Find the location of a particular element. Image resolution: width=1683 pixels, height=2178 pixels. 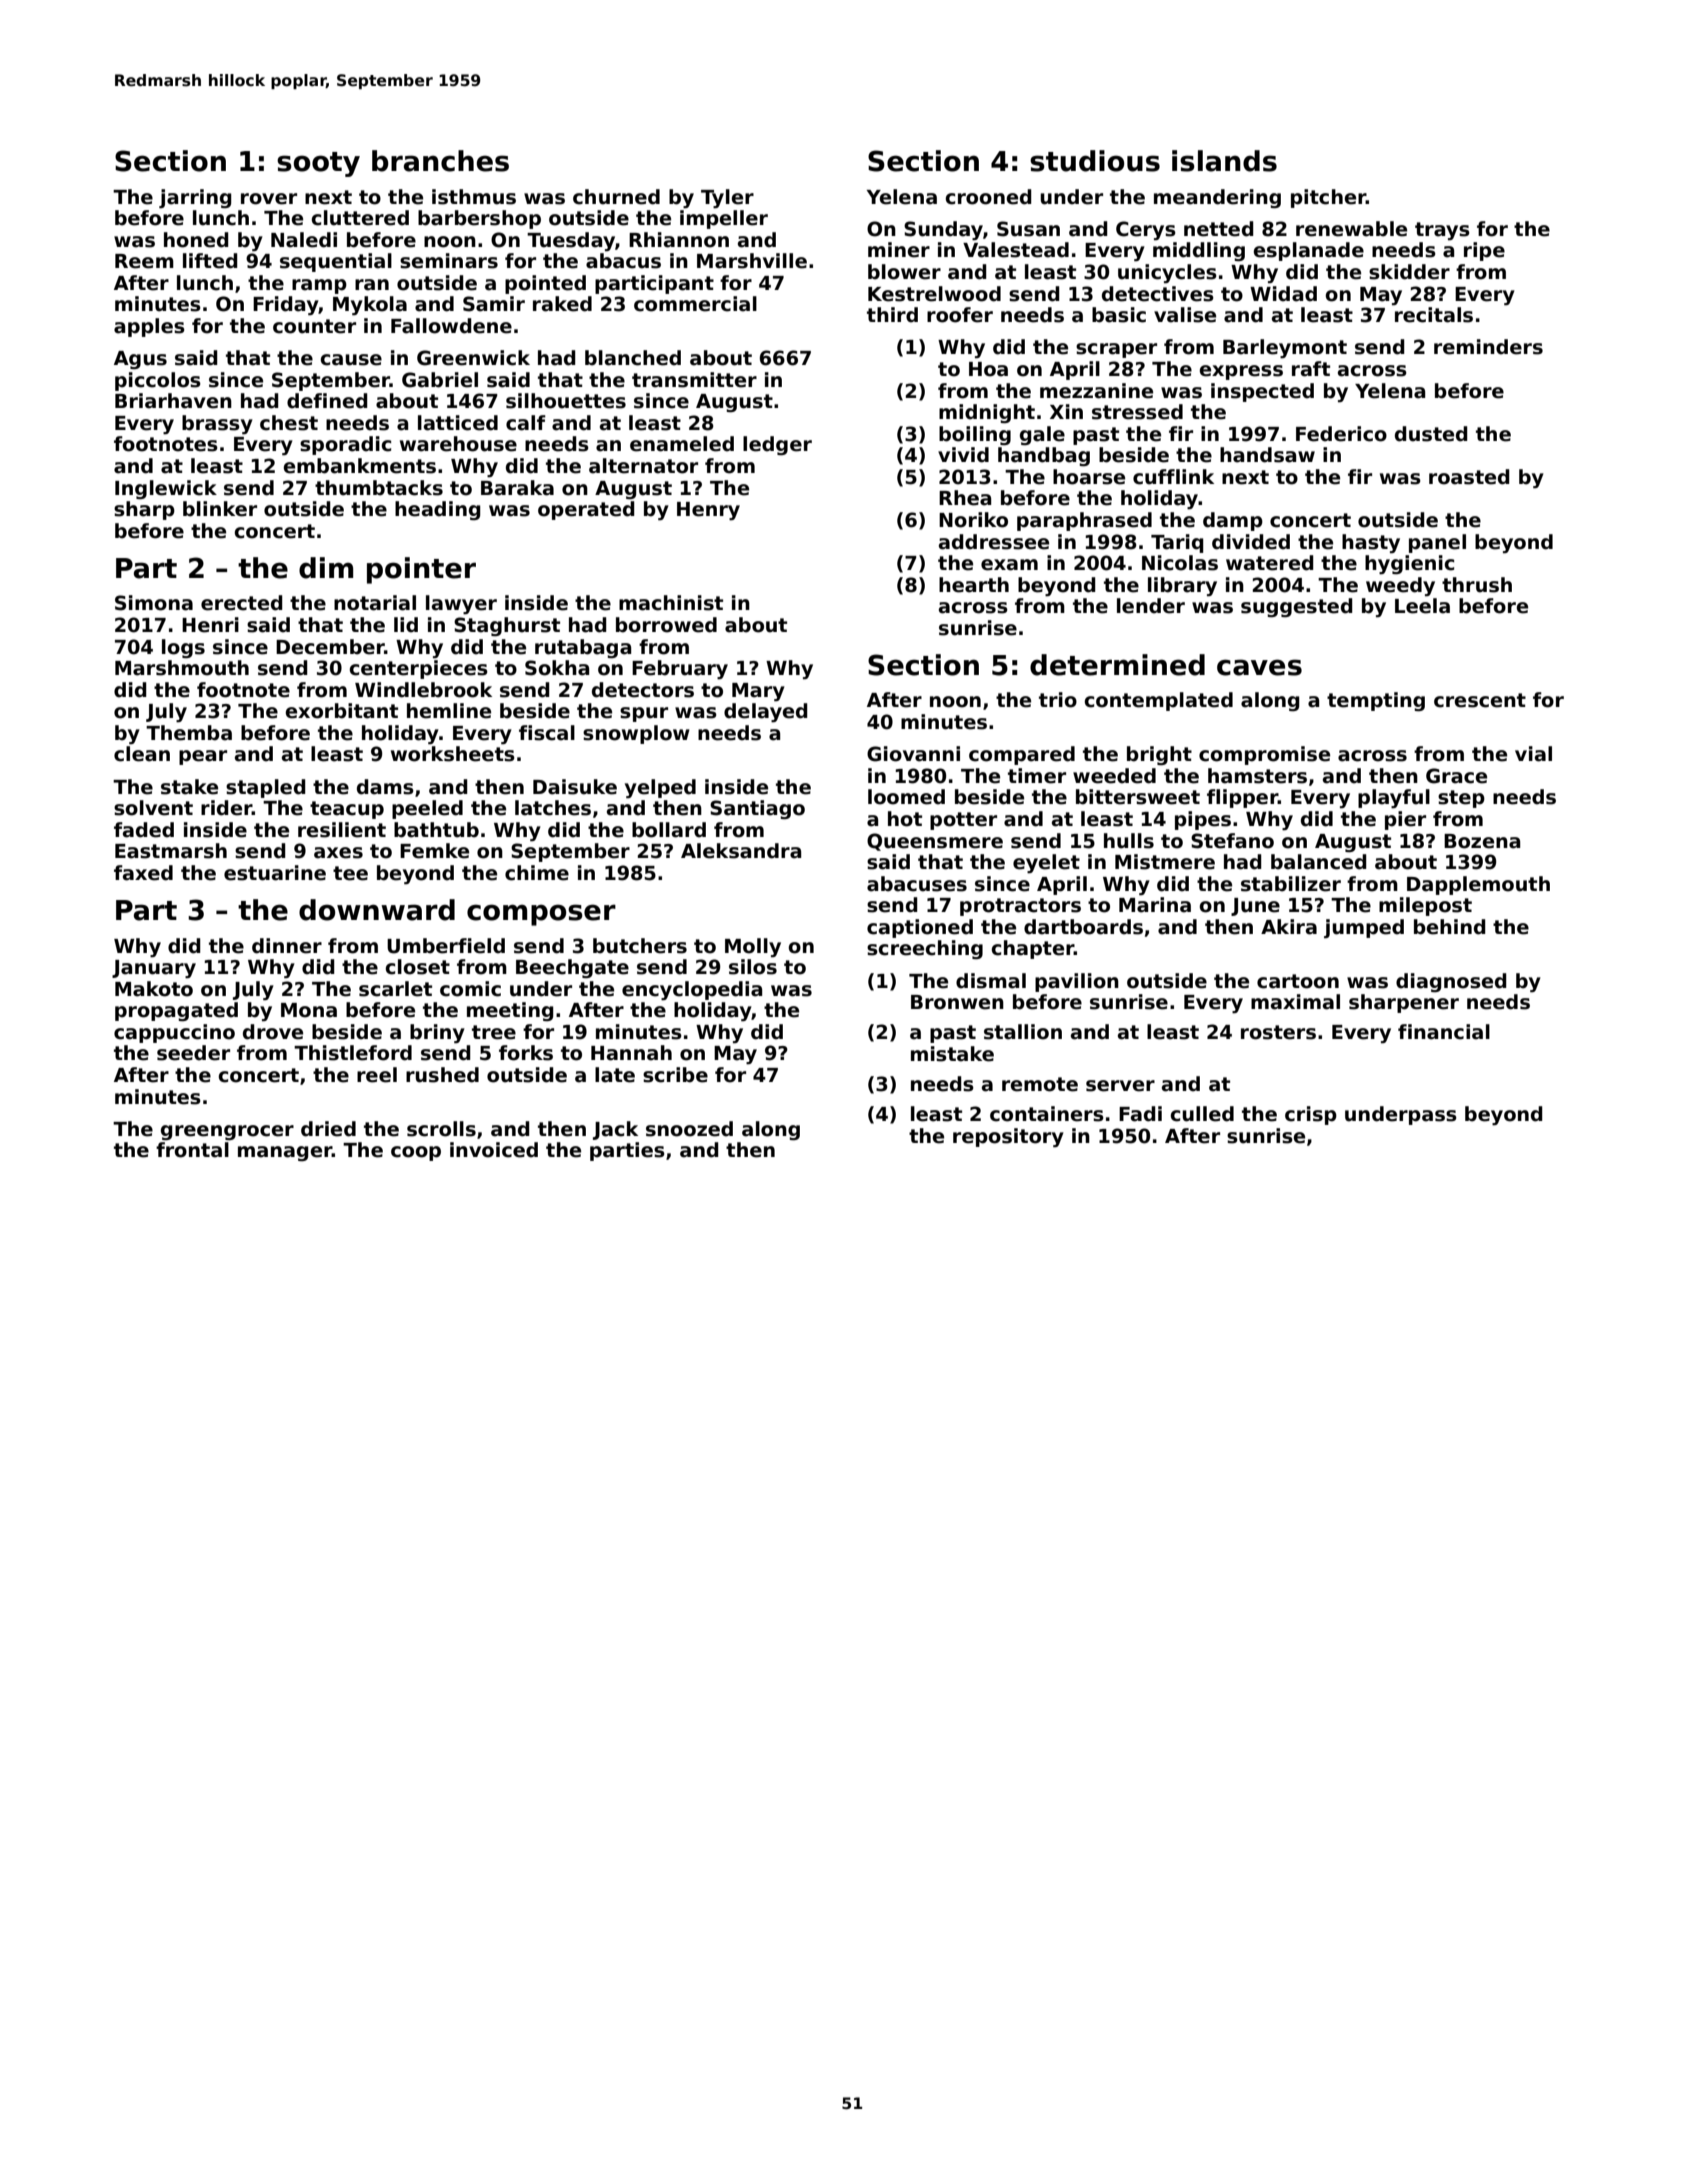

Bronwen is located at coordinates (957, 1002).
